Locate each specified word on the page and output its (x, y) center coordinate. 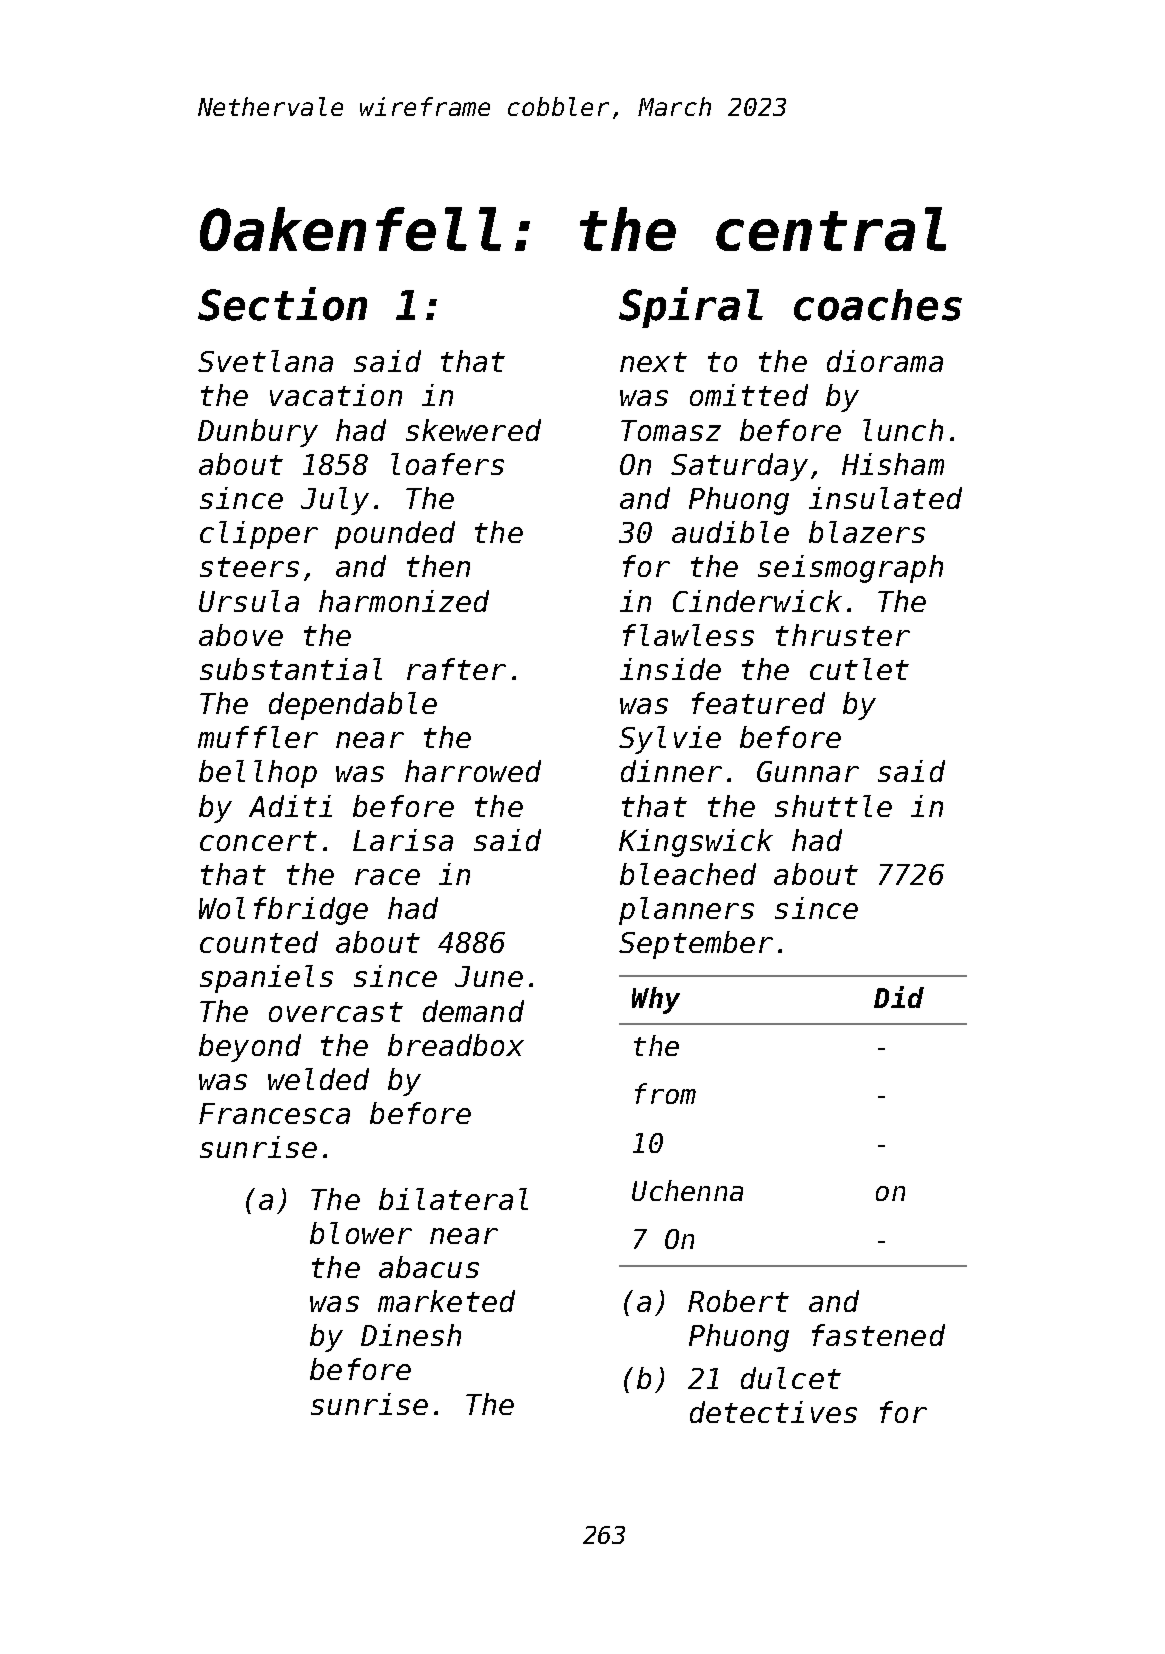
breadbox (456, 1045)
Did (899, 997)
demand (473, 1011)
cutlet (859, 669)
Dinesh (411, 1335)
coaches (878, 305)
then (438, 566)
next (653, 362)
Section (282, 304)
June (489, 976)
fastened (878, 1335)
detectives (773, 1412)
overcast (336, 1012)
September (696, 945)
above (241, 635)
